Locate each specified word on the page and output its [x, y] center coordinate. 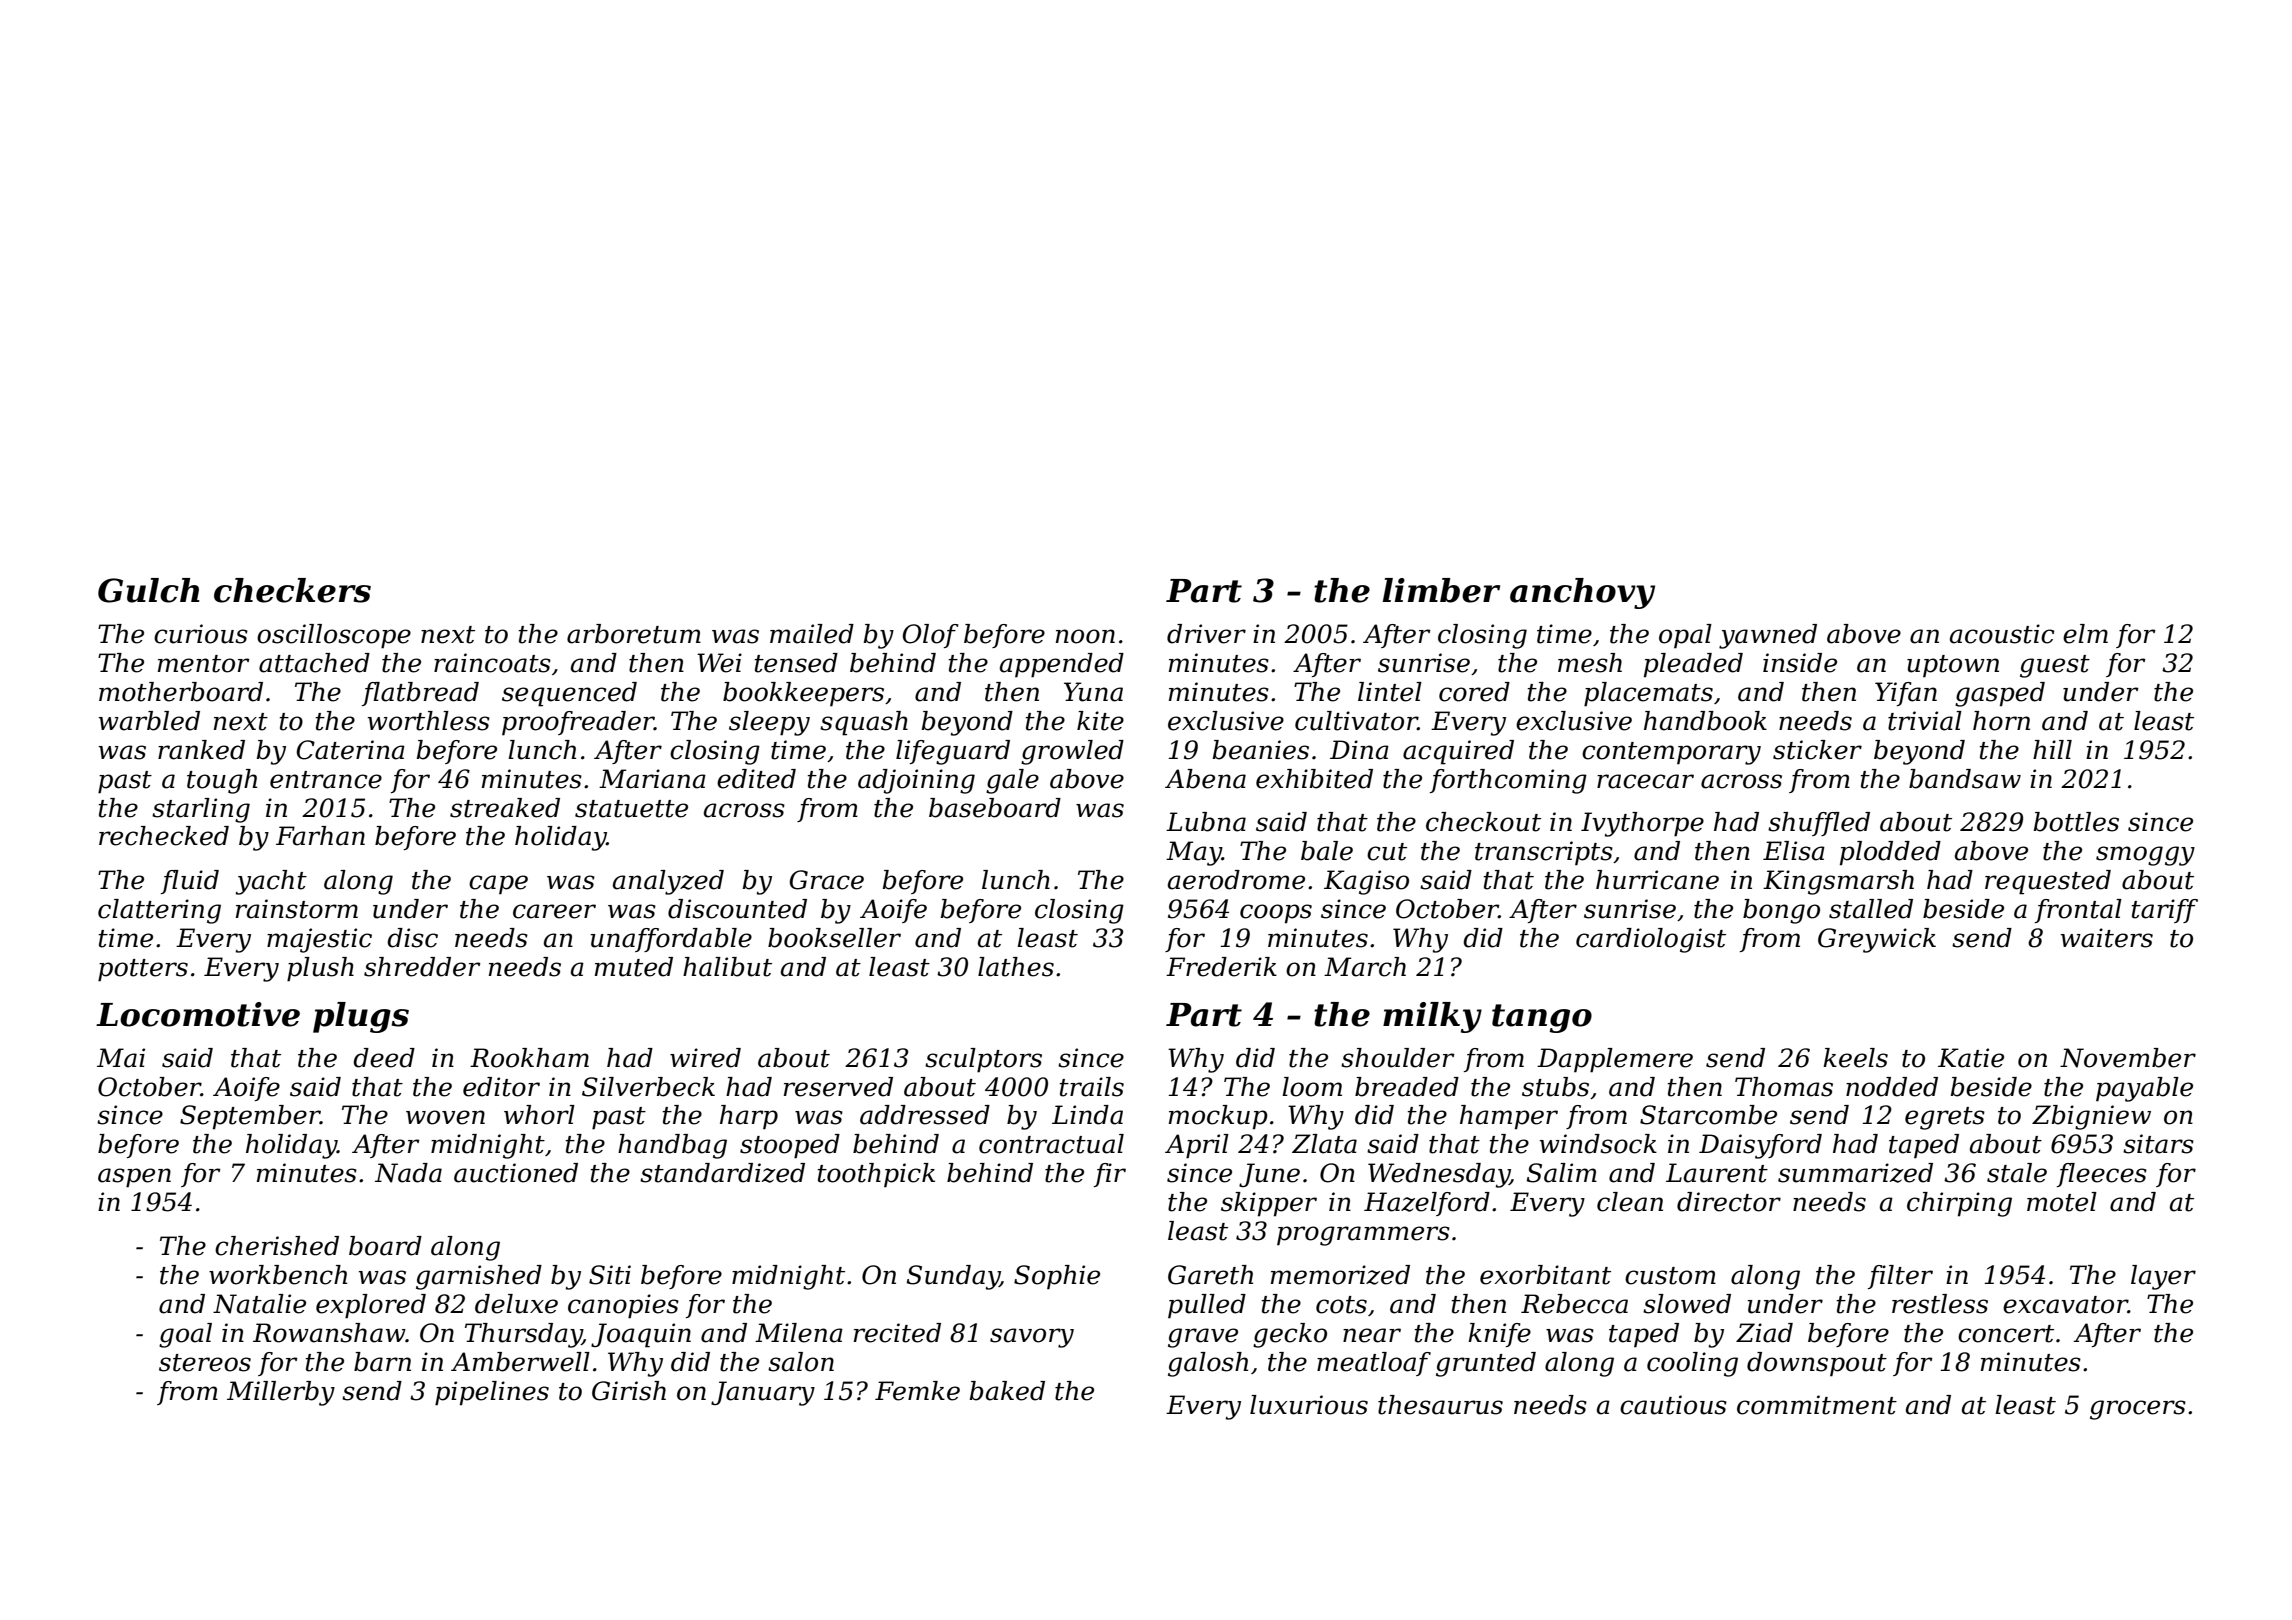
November [2128, 1058]
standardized [722, 1173]
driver [1206, 634]
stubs [1555, 1087]
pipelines [492, 1393]
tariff [2165, 911]
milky [1432, 1017]
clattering [159, 911]
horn [2001, 721]
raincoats [492, 663]
